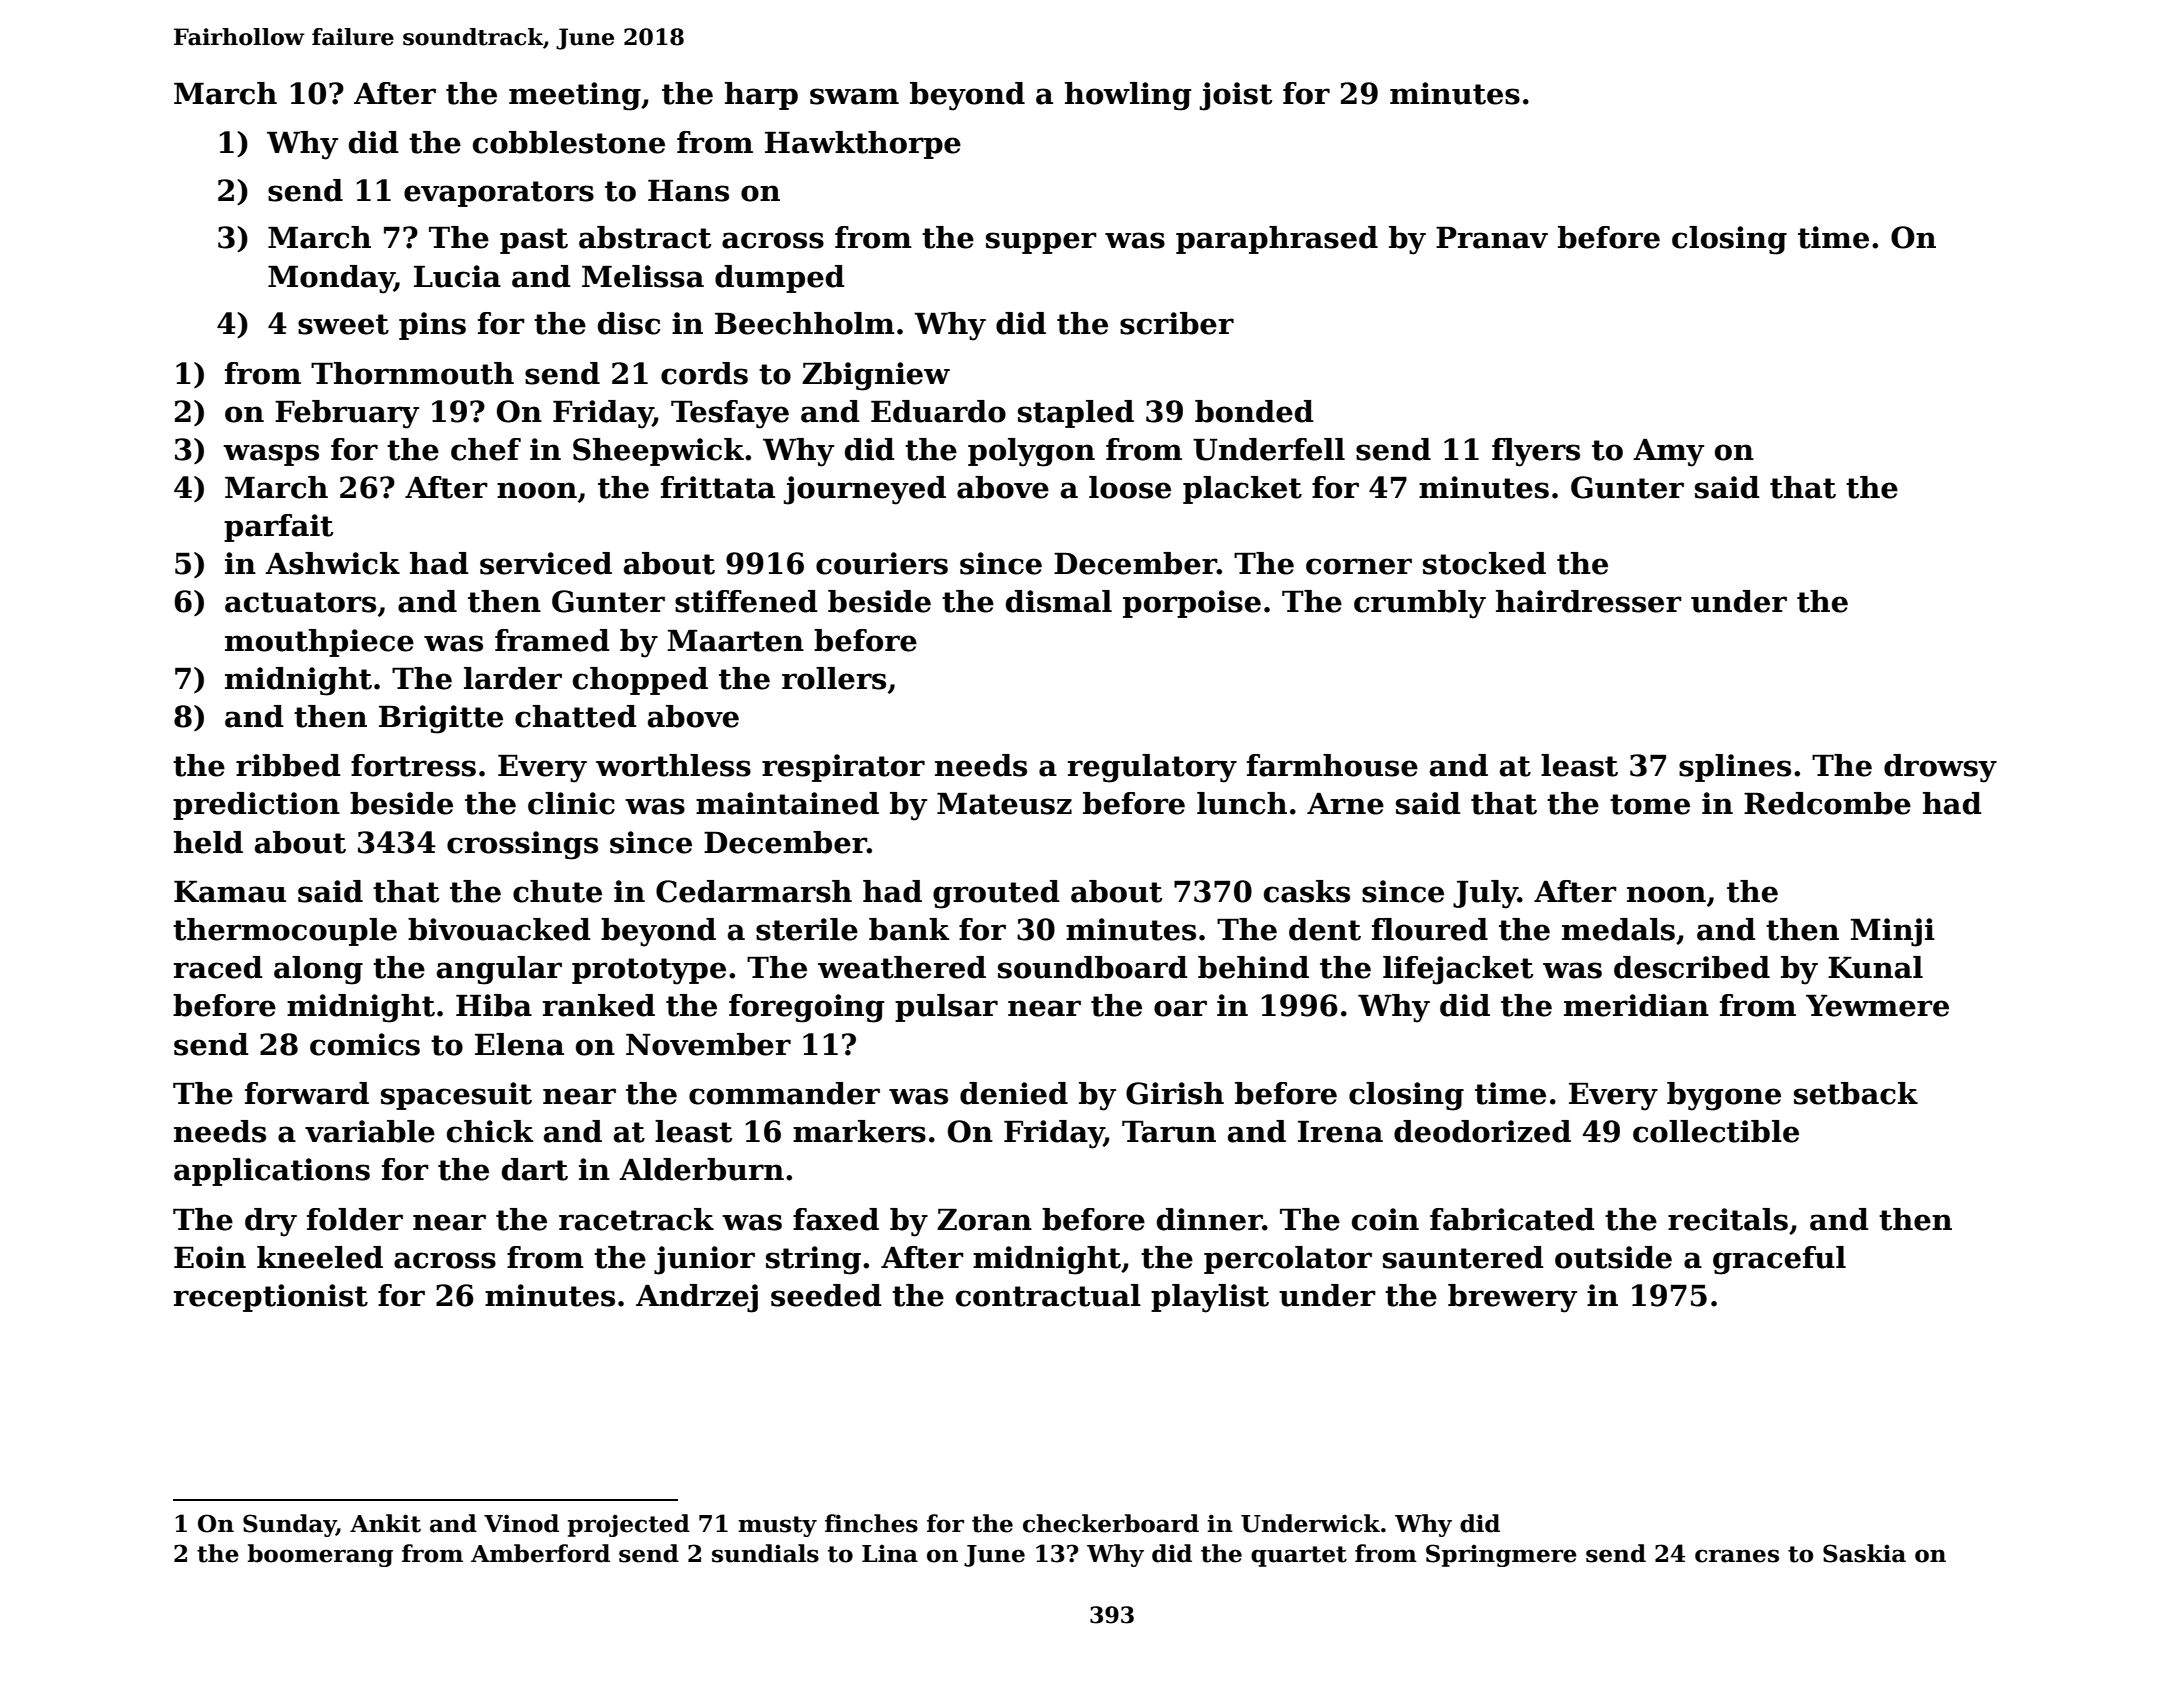 The height and width of the document is (1683, 2178). Describe the element at coordinates (331, 279) in the document. I see `Monday` at that location.
